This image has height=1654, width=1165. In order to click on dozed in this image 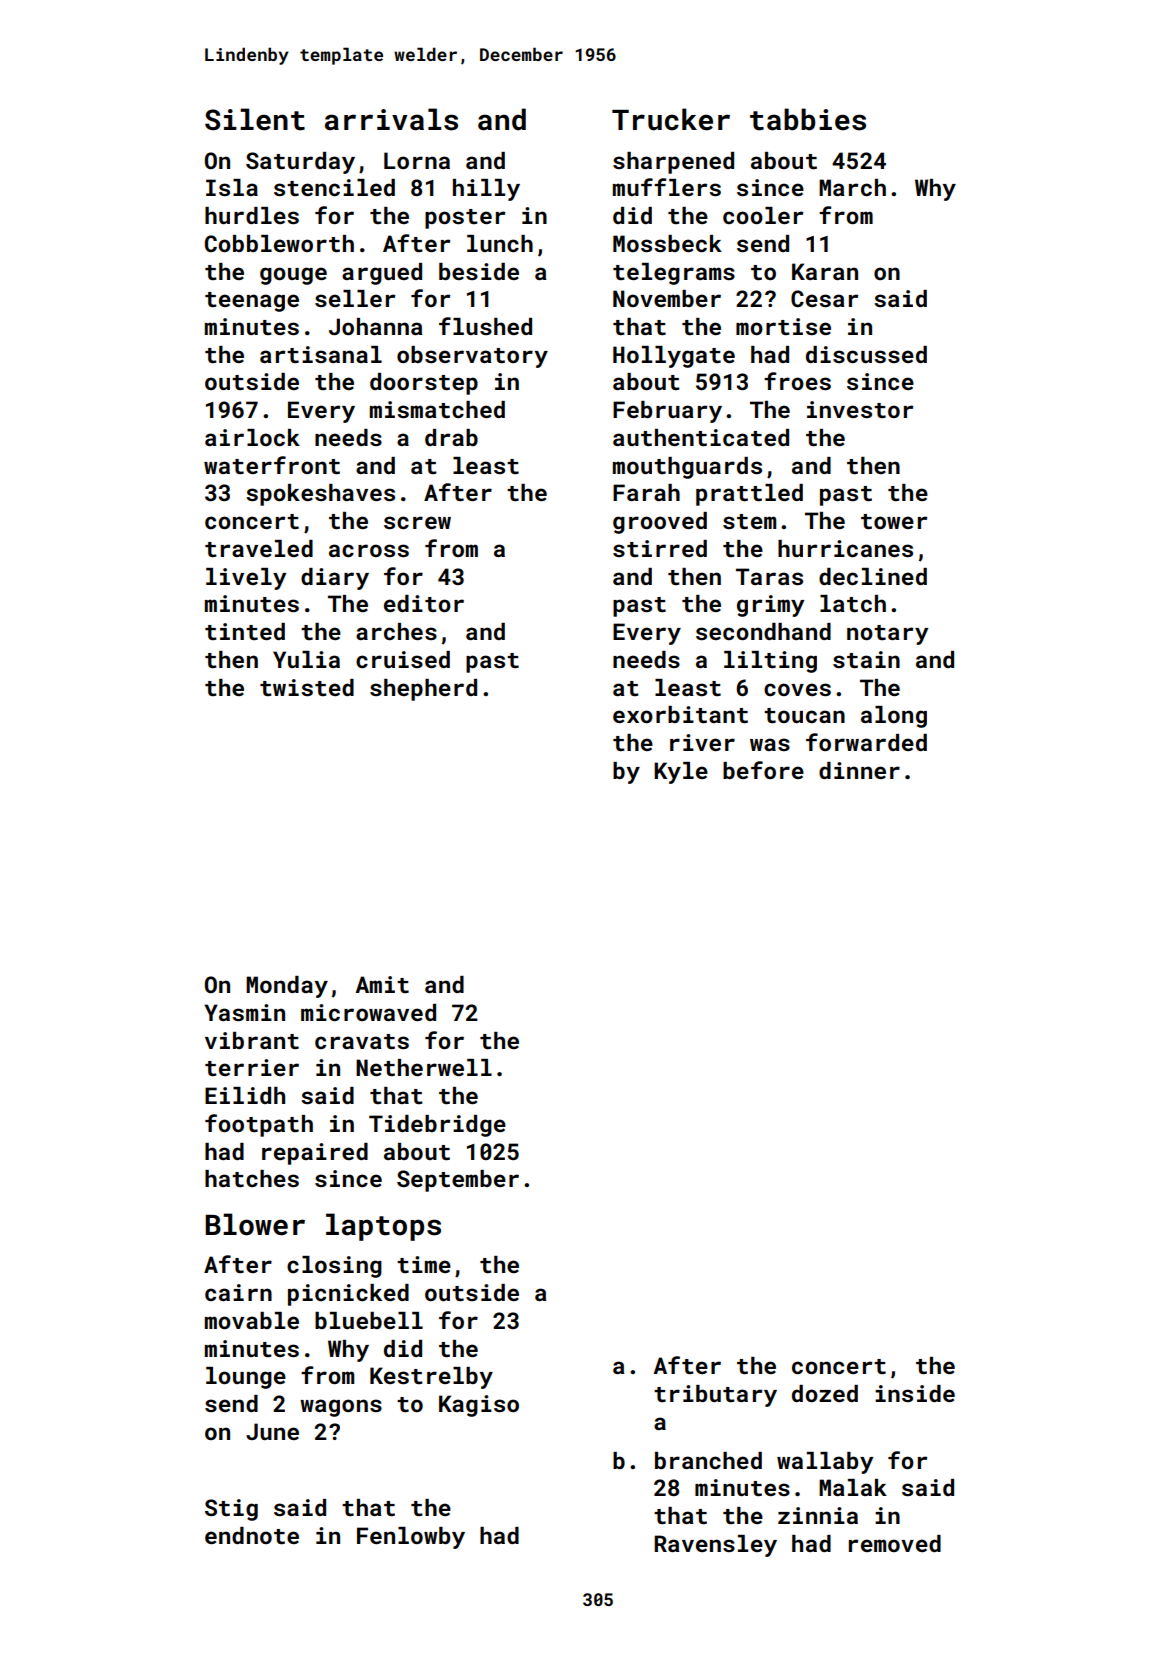, I will do `click(825, 1393)`.
